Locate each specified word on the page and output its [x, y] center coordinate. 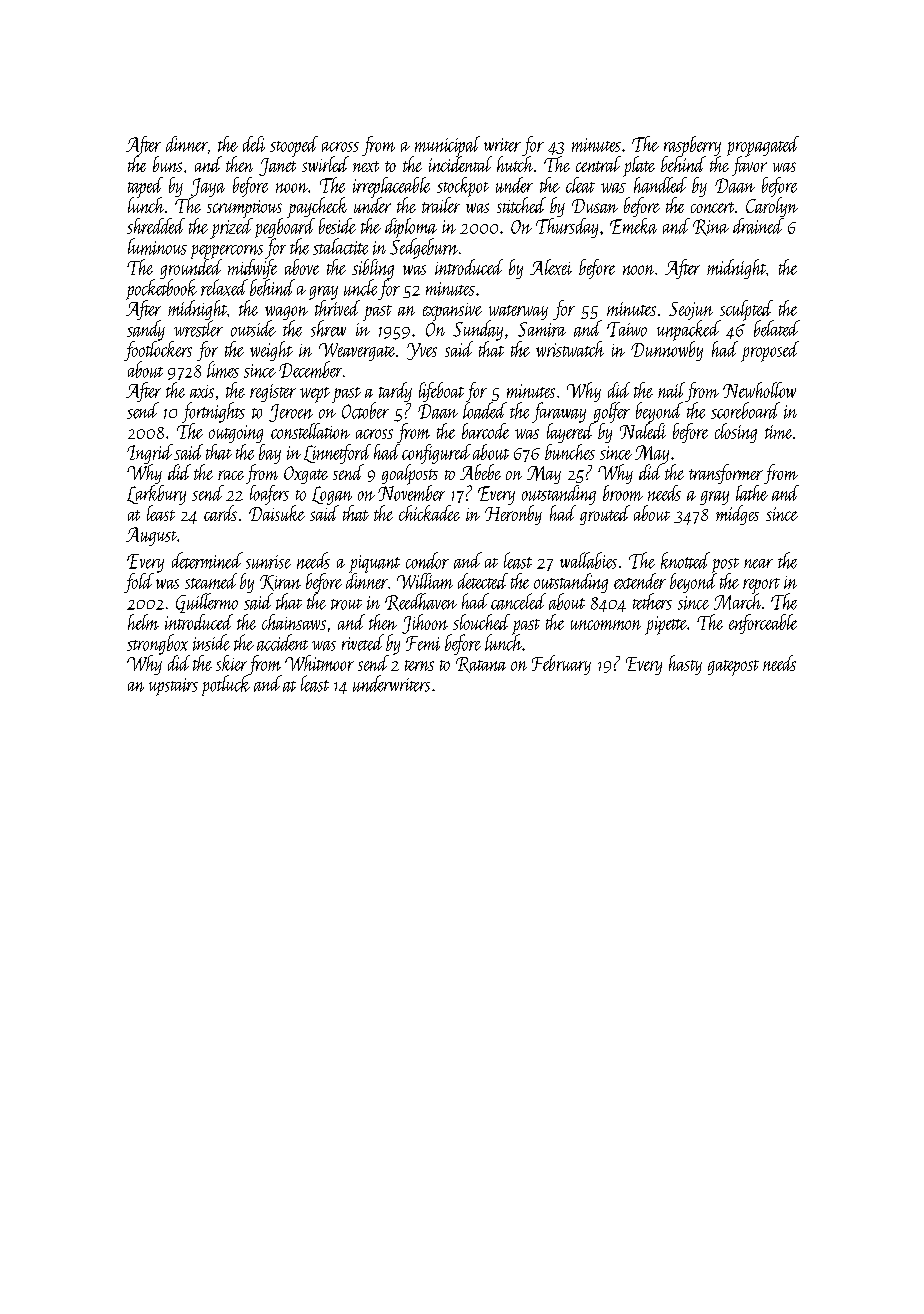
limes [223, 369]
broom [623, 493]
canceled [518, 601]
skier [231, 663]
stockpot [463, 187]
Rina [711, 227]
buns [167, 164]
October [365, 411]
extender [640, 581]
